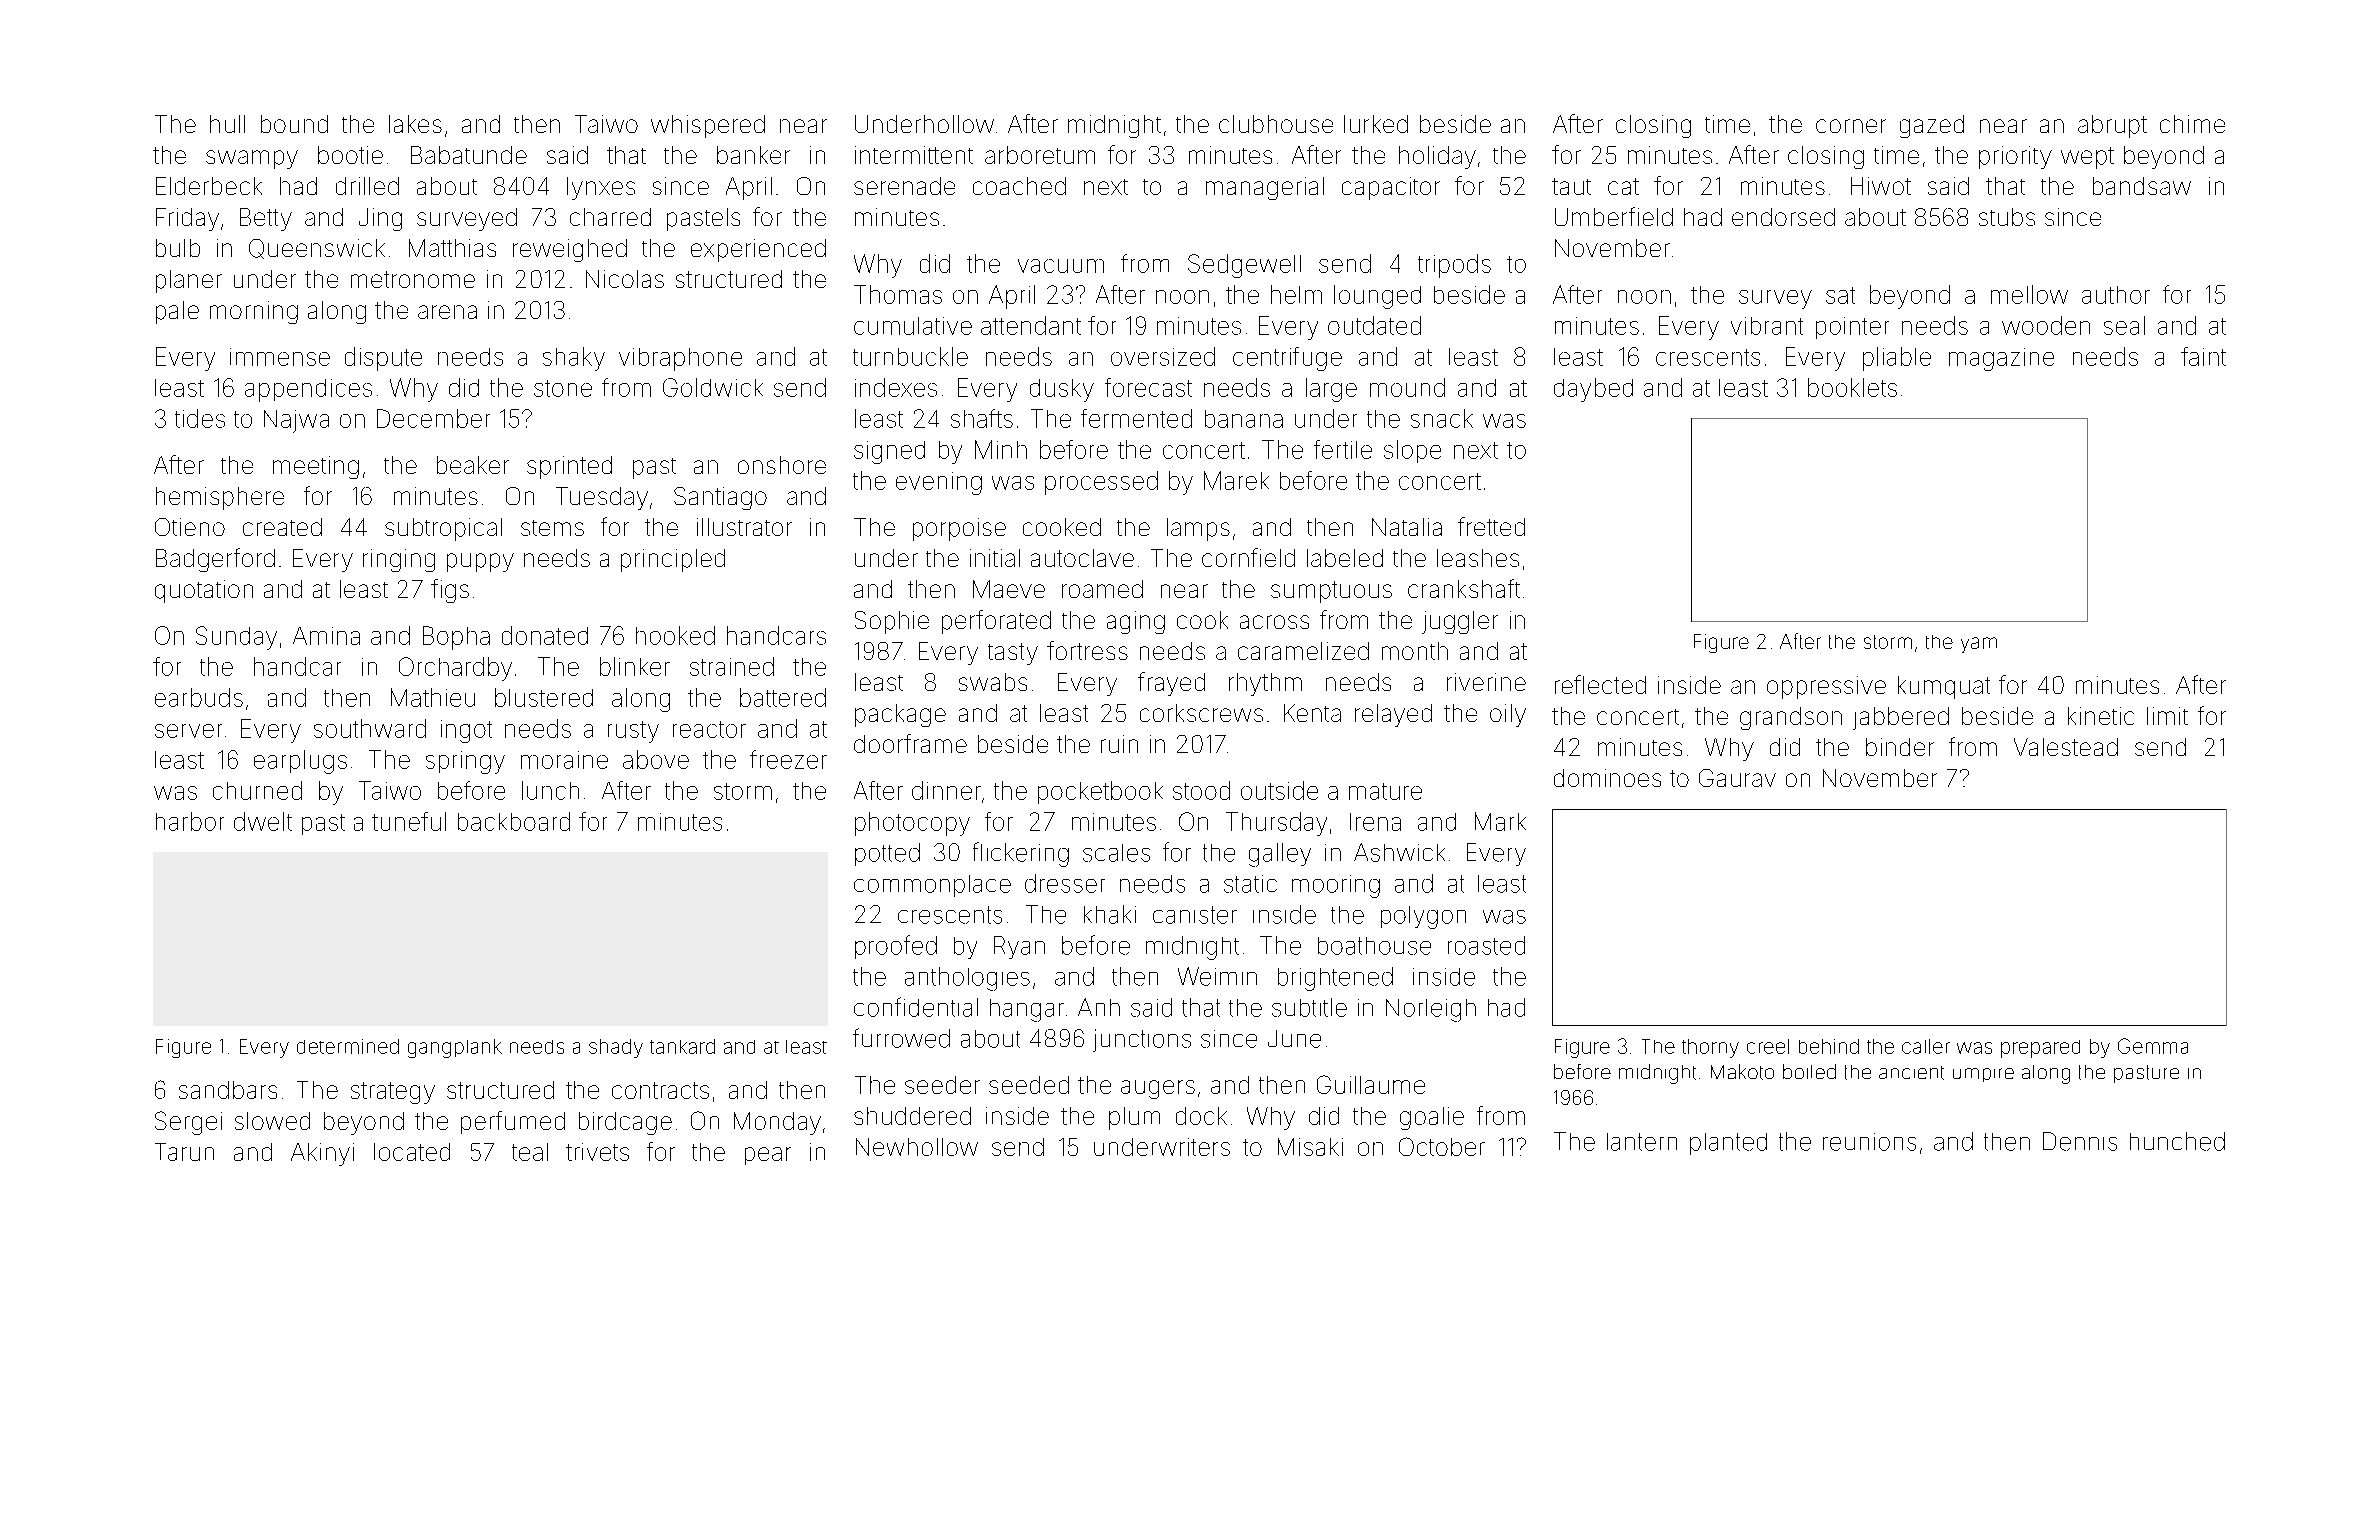 The height and width of the screenshot is (1540, 2380). Describe the element at coordinates (178, 248) in the screenshot. I see `bulb` at that location.
